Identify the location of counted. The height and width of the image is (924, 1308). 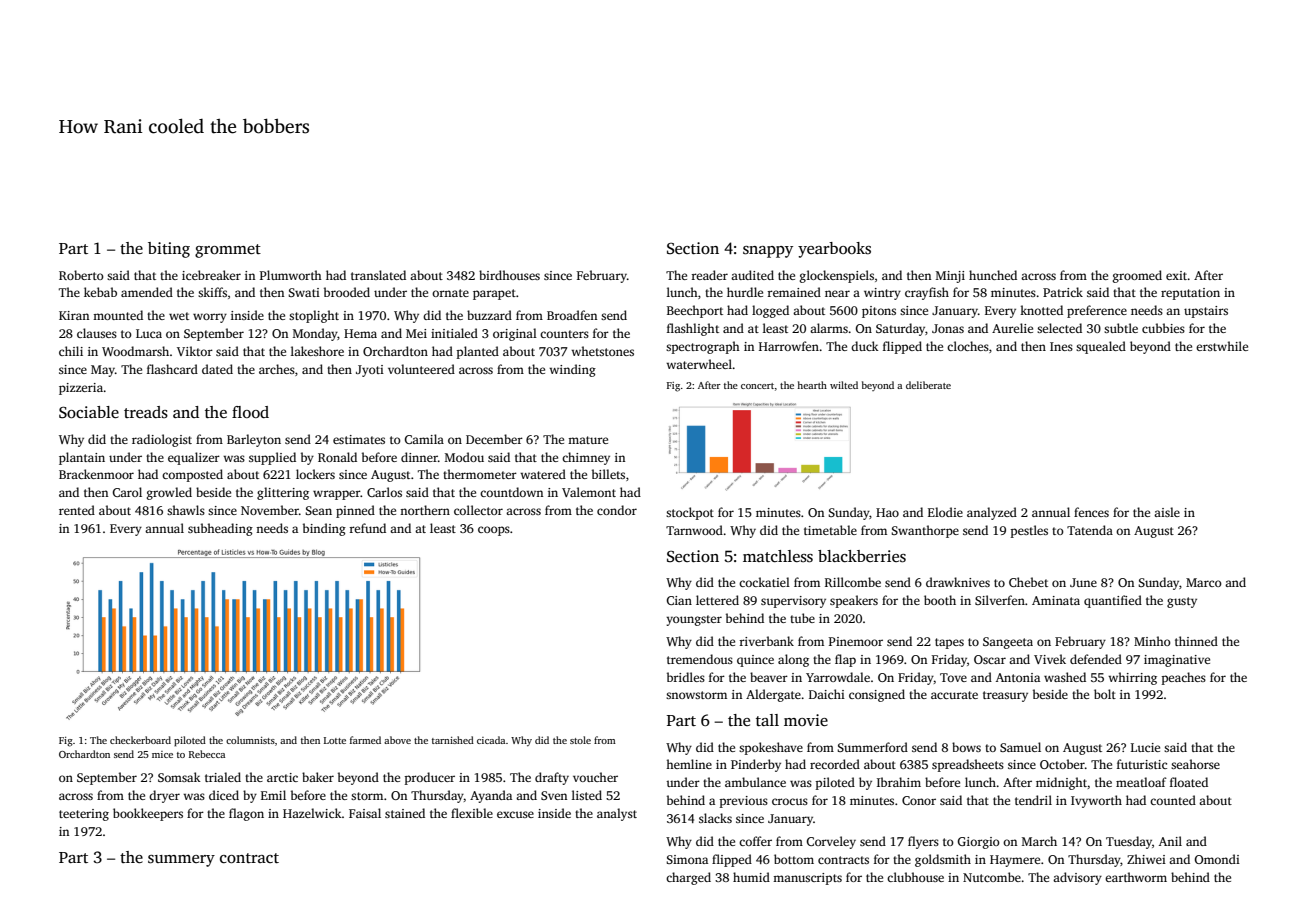
(1173, 800).
